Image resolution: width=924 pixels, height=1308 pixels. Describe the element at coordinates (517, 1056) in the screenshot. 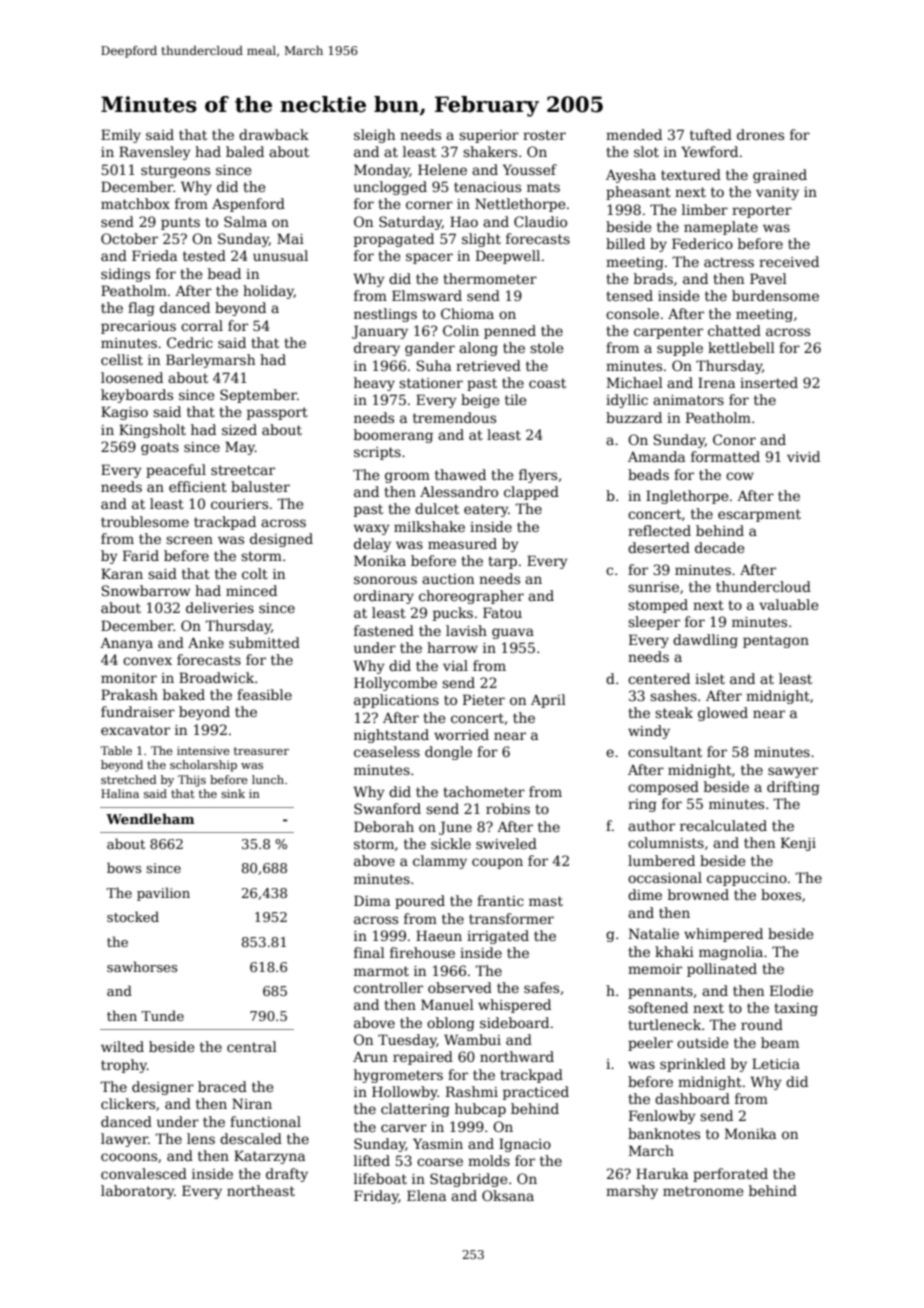

I see `northward` at that location.
